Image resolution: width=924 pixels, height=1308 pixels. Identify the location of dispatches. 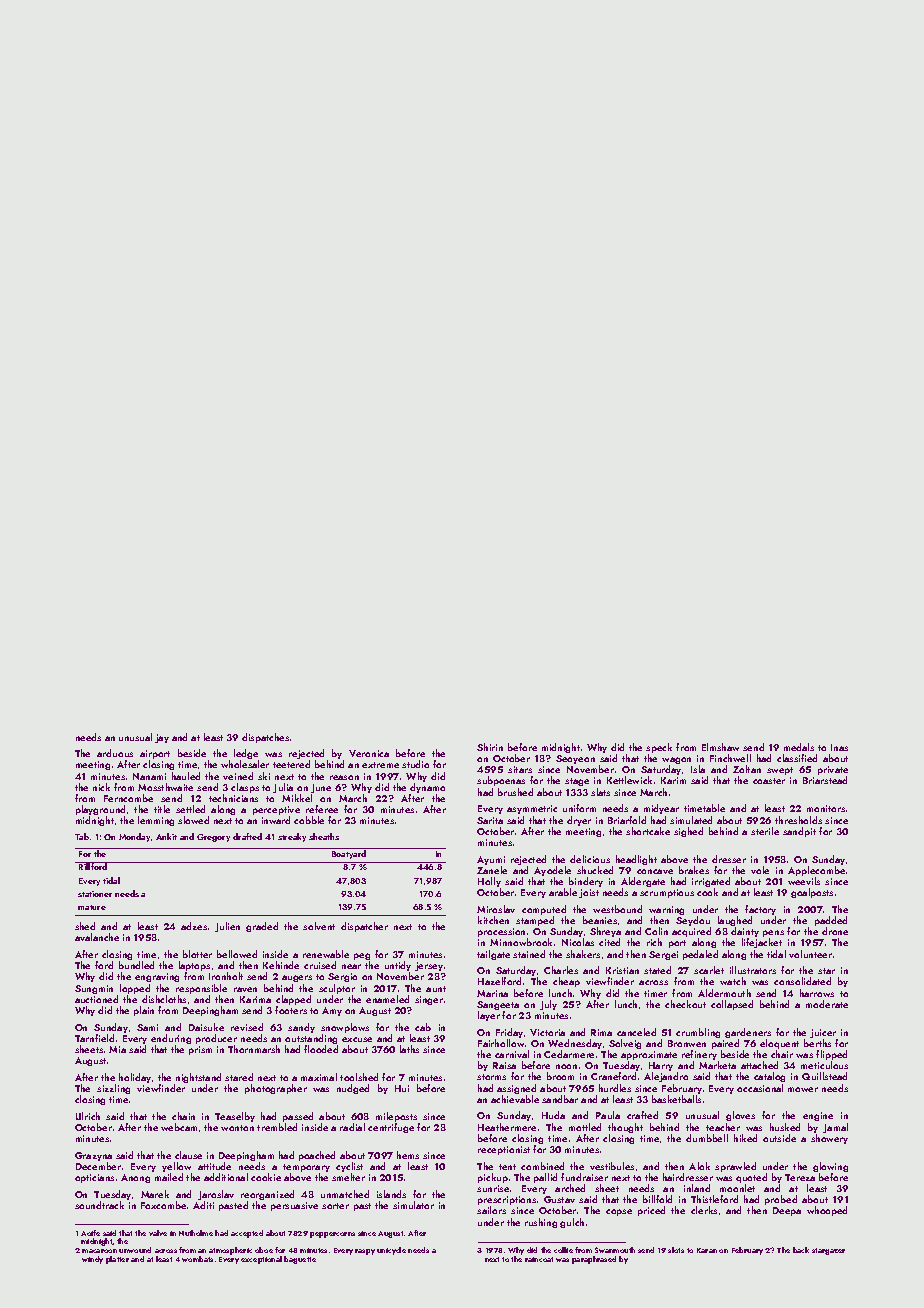
(265, 738).
